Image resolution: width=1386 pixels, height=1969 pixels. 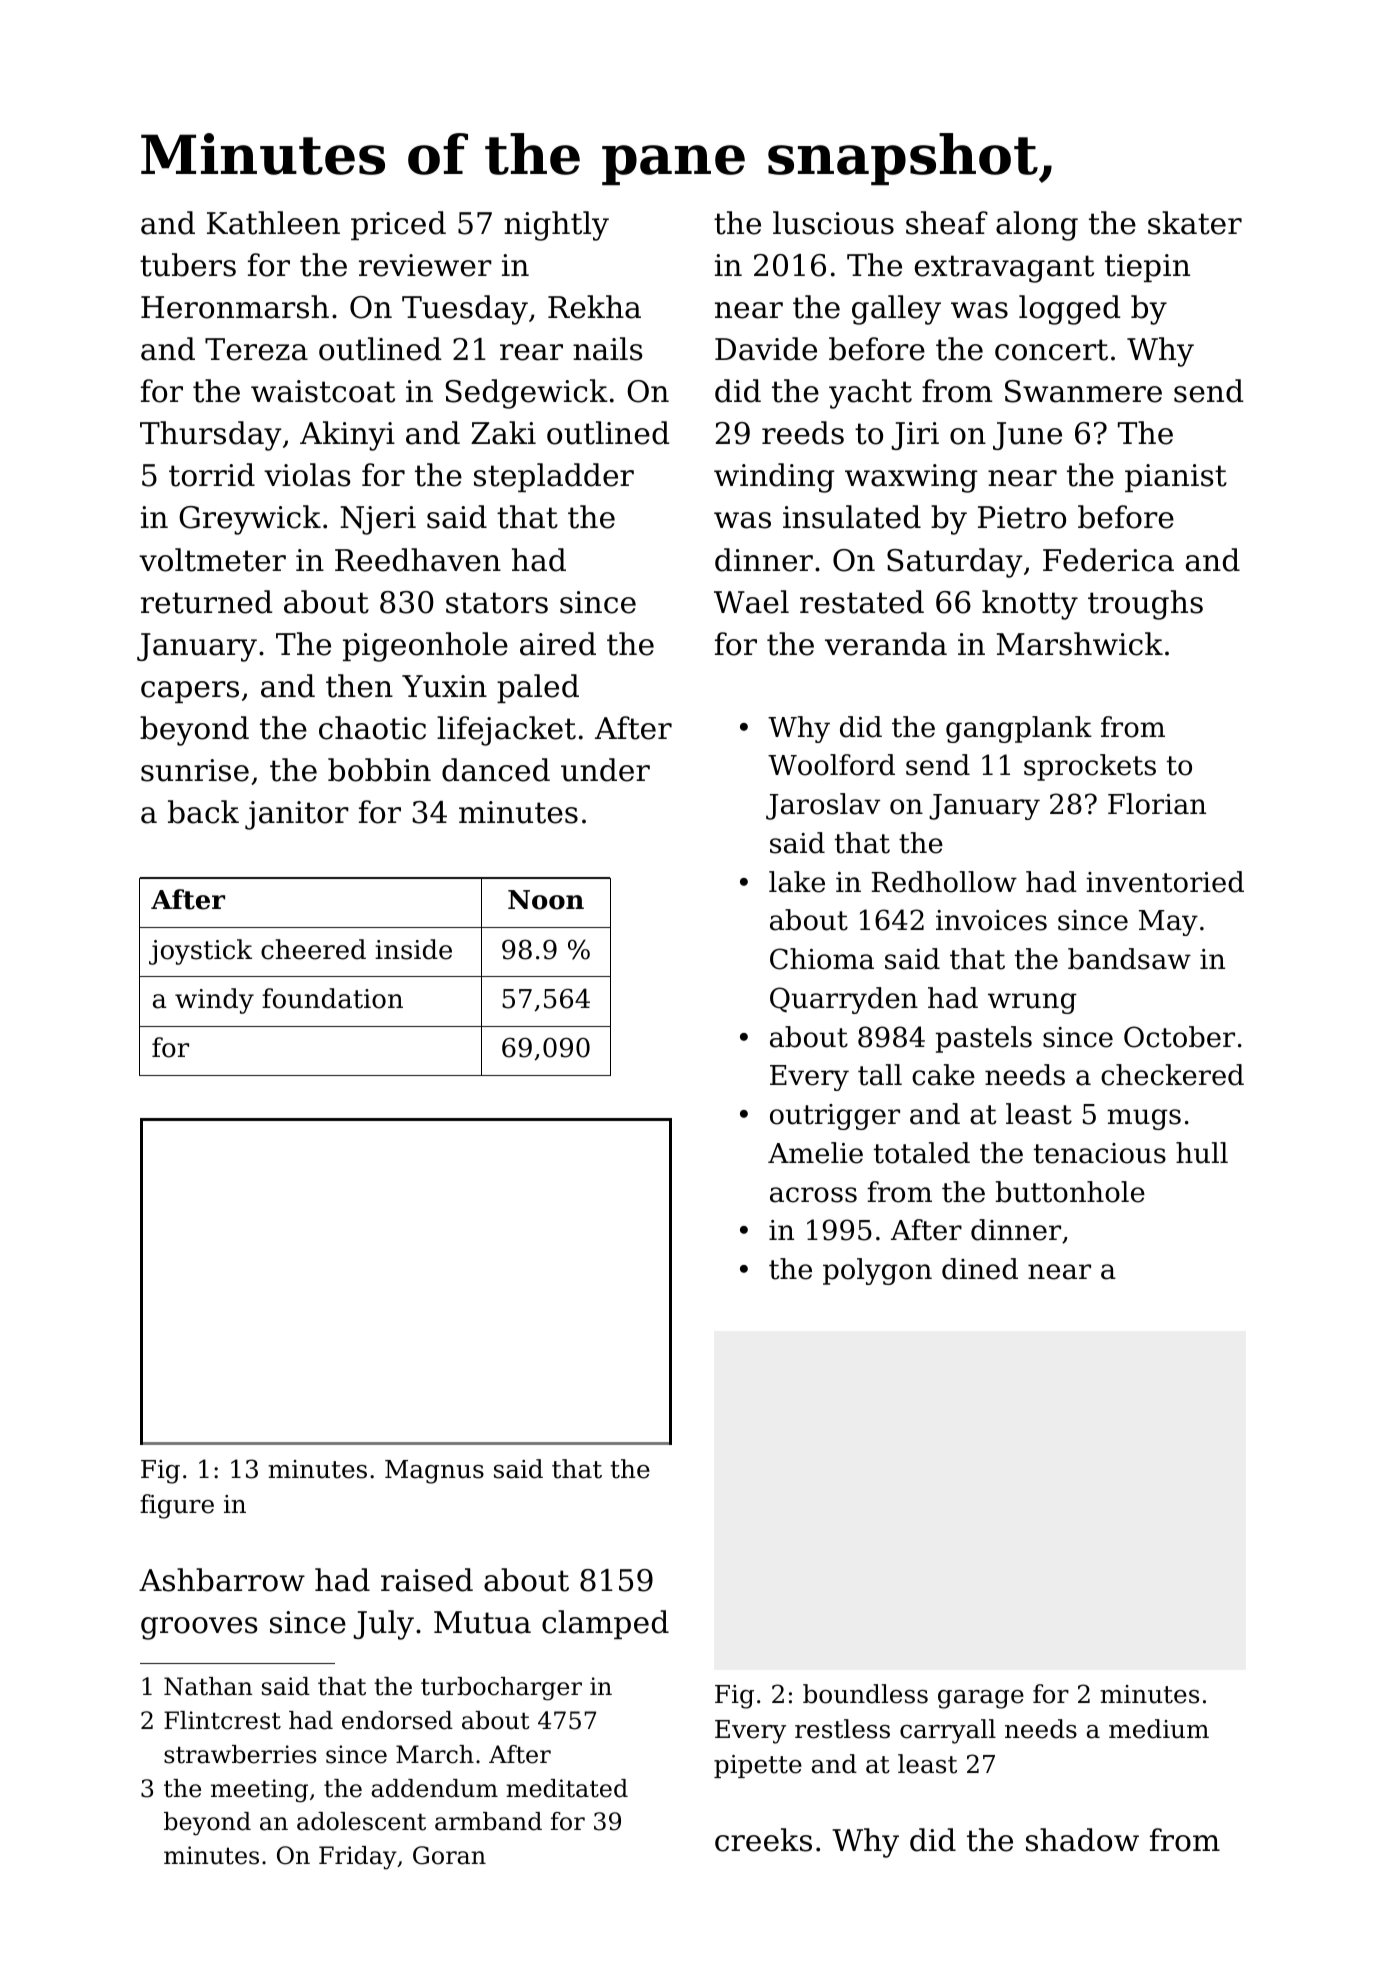 What do you see at coordinates (605, 1624) in the screenshot?
I see `clamped` at bounding box center [605, 1624].
